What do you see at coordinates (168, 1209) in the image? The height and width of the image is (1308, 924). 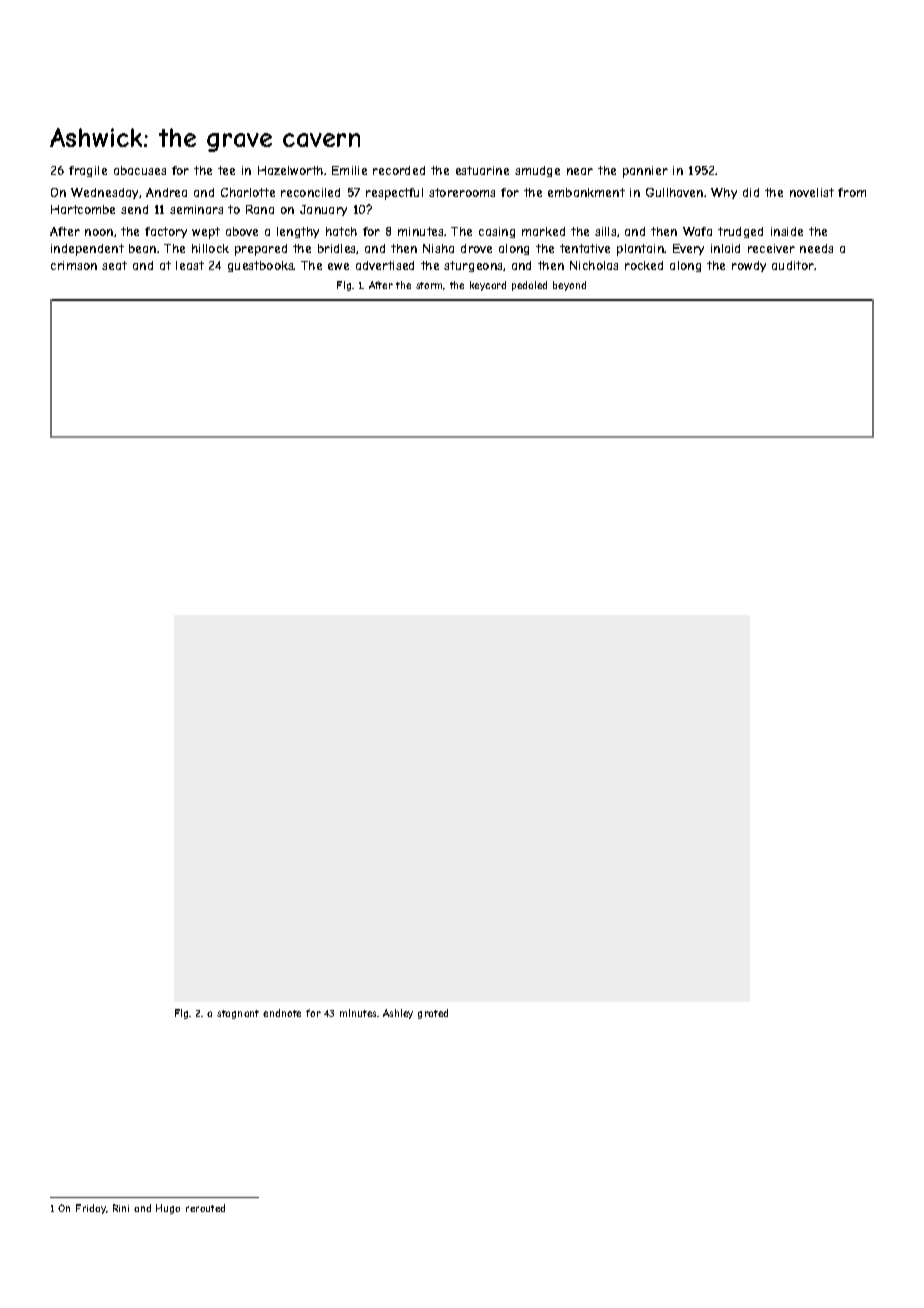 I see `Hugo` at bounding box center [168, 1209].
